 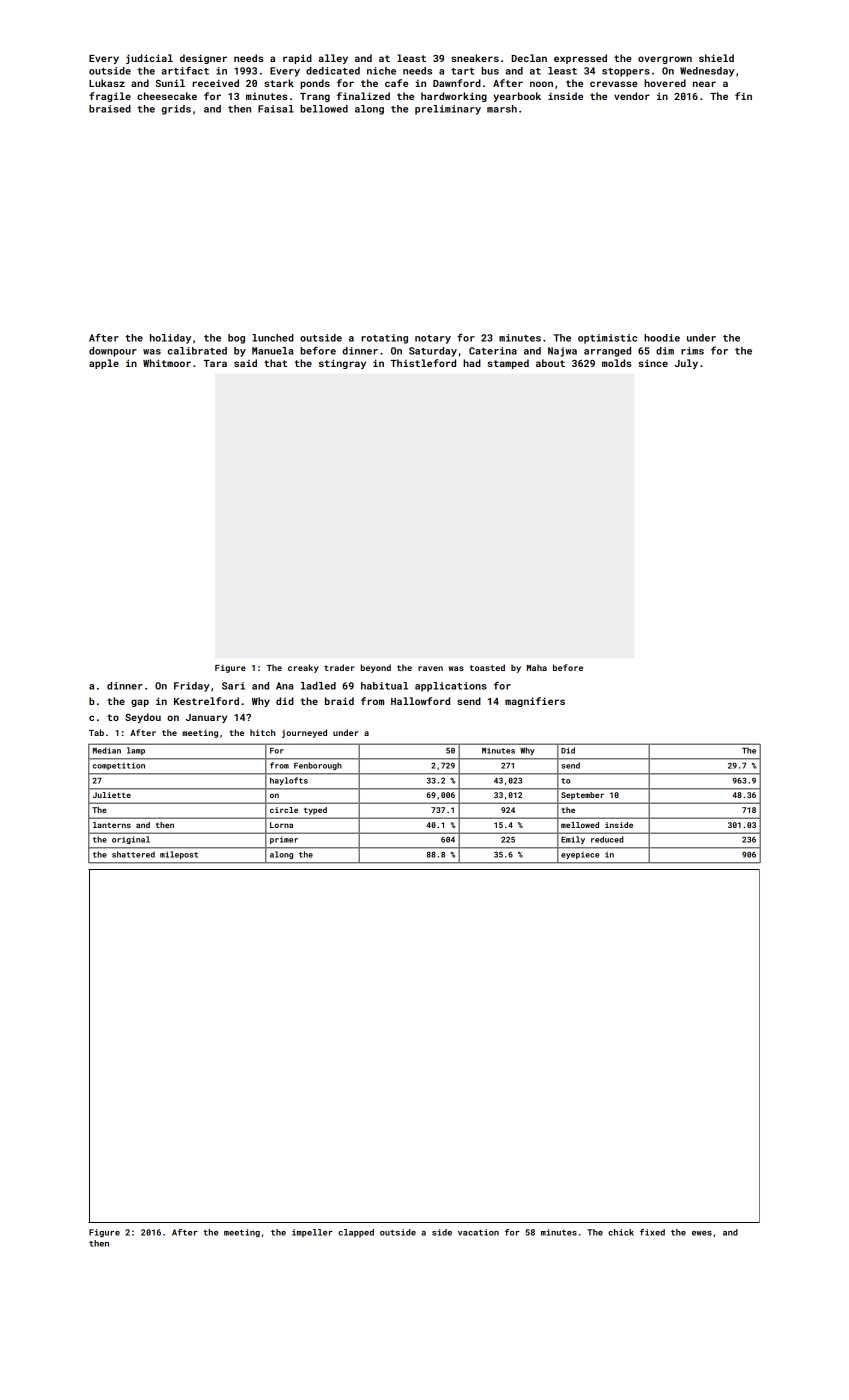 What do you see at coordinates (537, 667) in the screenshot?
I see `Maha` at bounding box center [537, 667].
